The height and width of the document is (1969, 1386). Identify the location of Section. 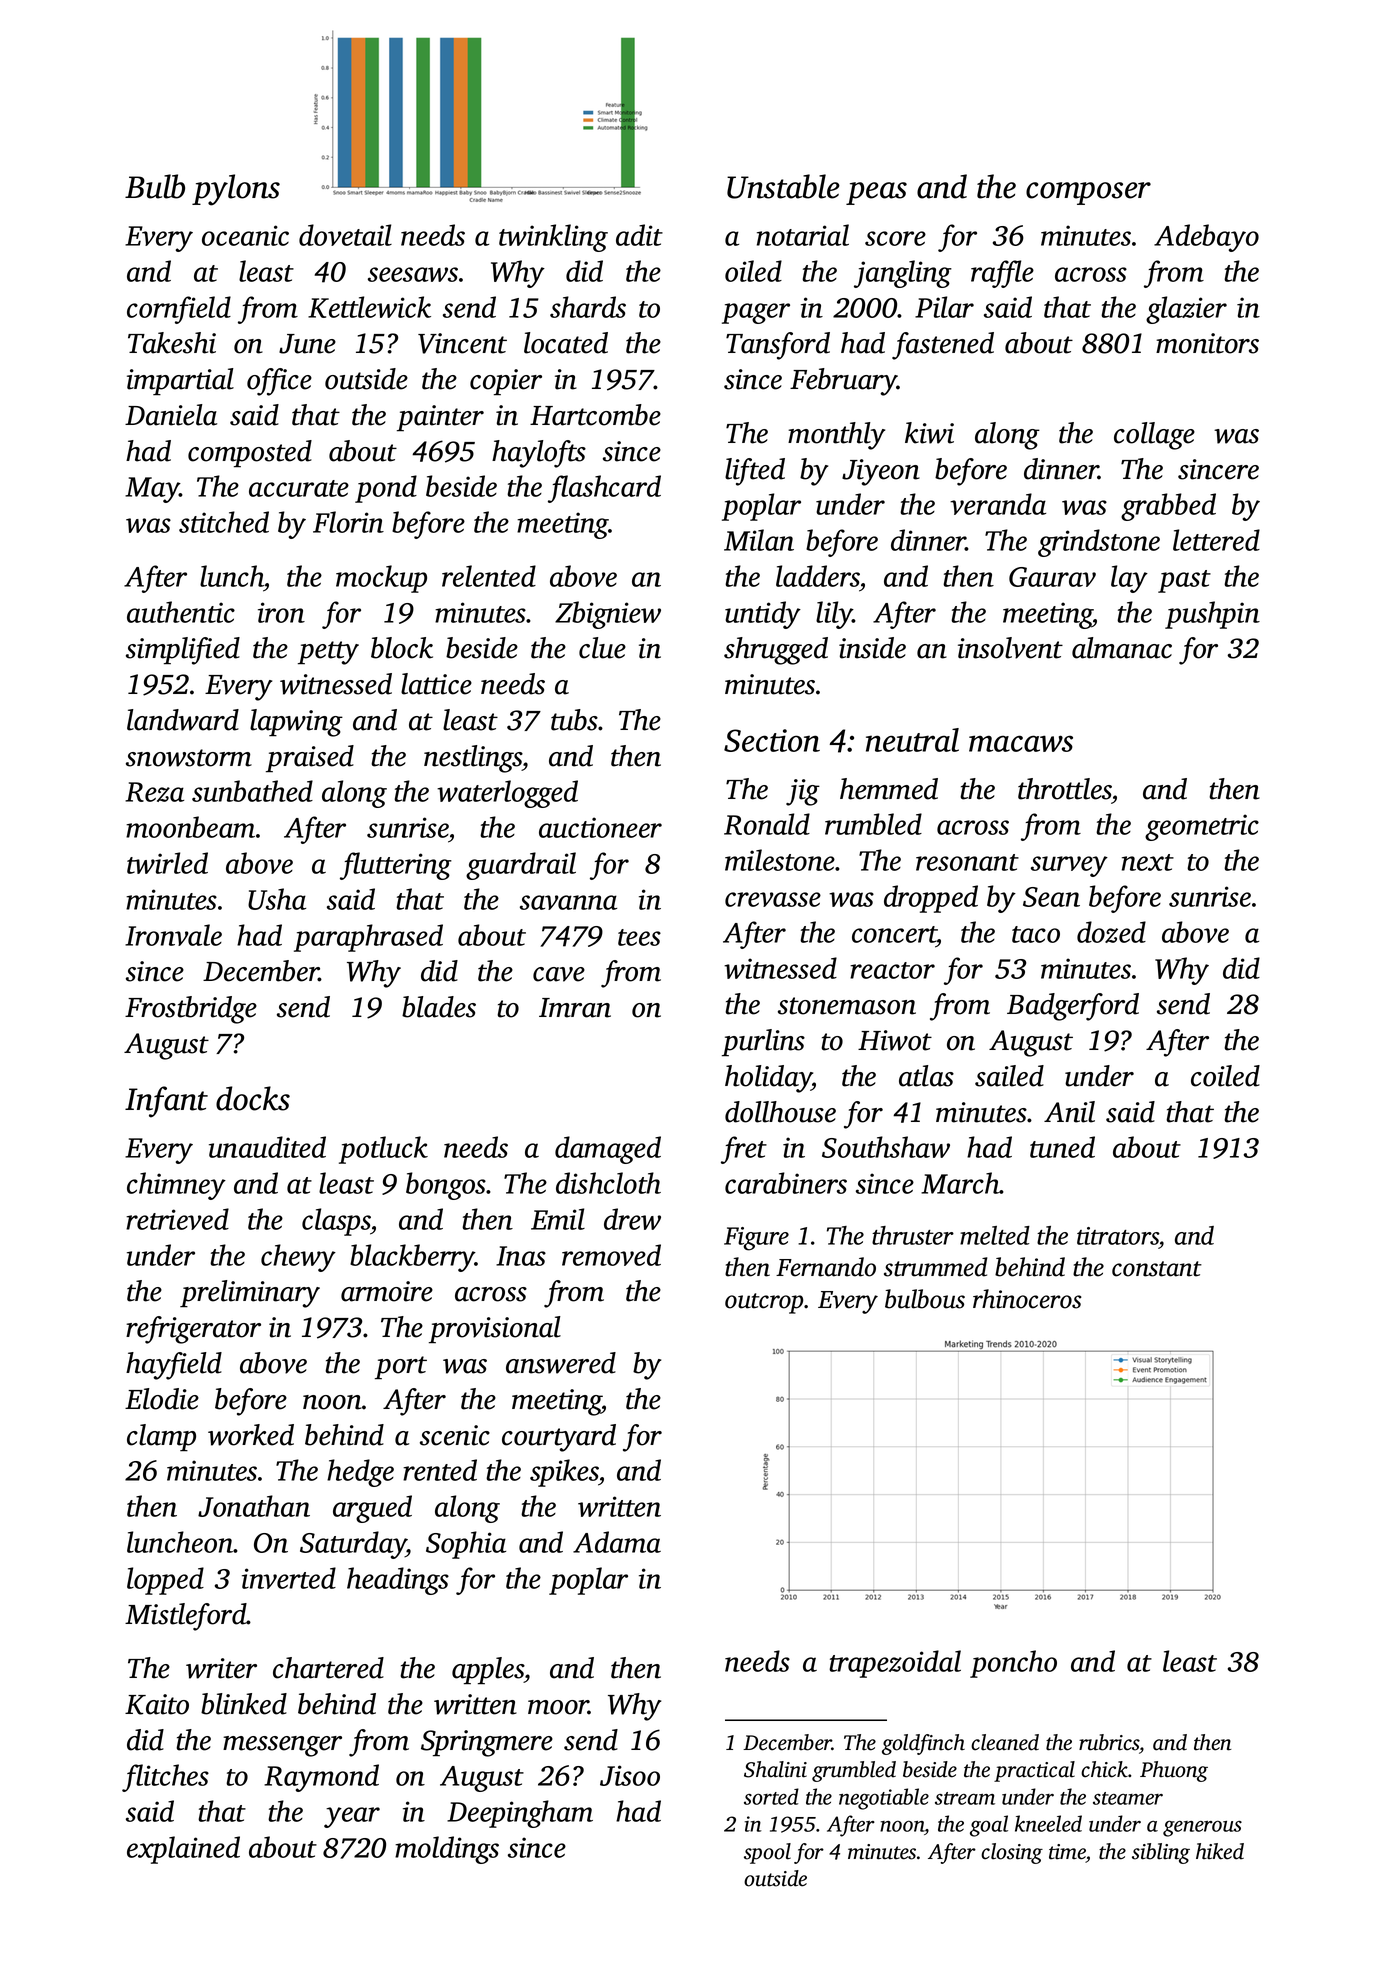
(772, 740).
